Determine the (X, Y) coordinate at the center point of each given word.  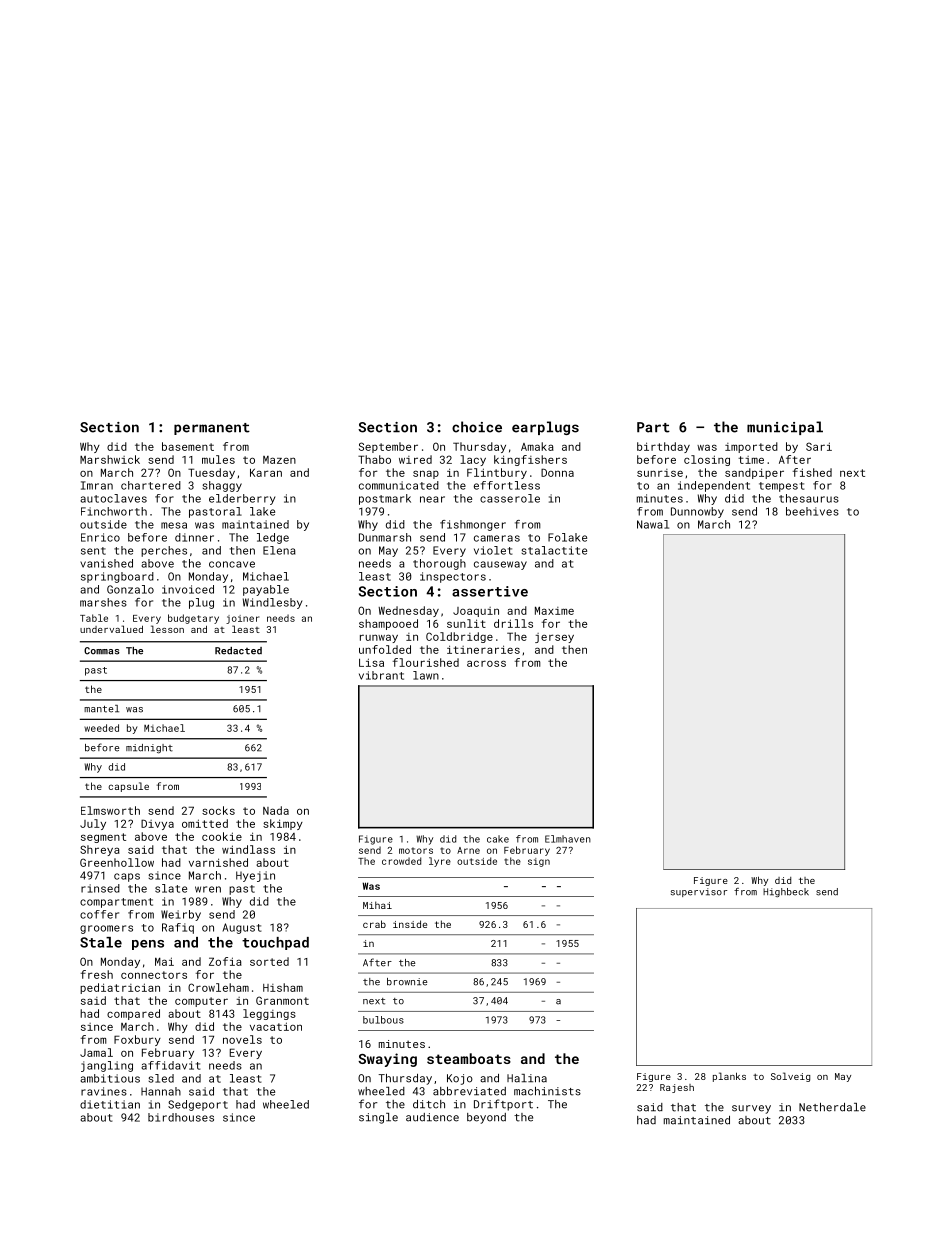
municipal (785, 428)
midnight (149, 749)
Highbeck (786, 892)
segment (103, 838)
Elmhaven (568, 839)
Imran (97, 485)
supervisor (699, 892)
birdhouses (181, 1117)
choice (477, 427)
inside (410, 924)
